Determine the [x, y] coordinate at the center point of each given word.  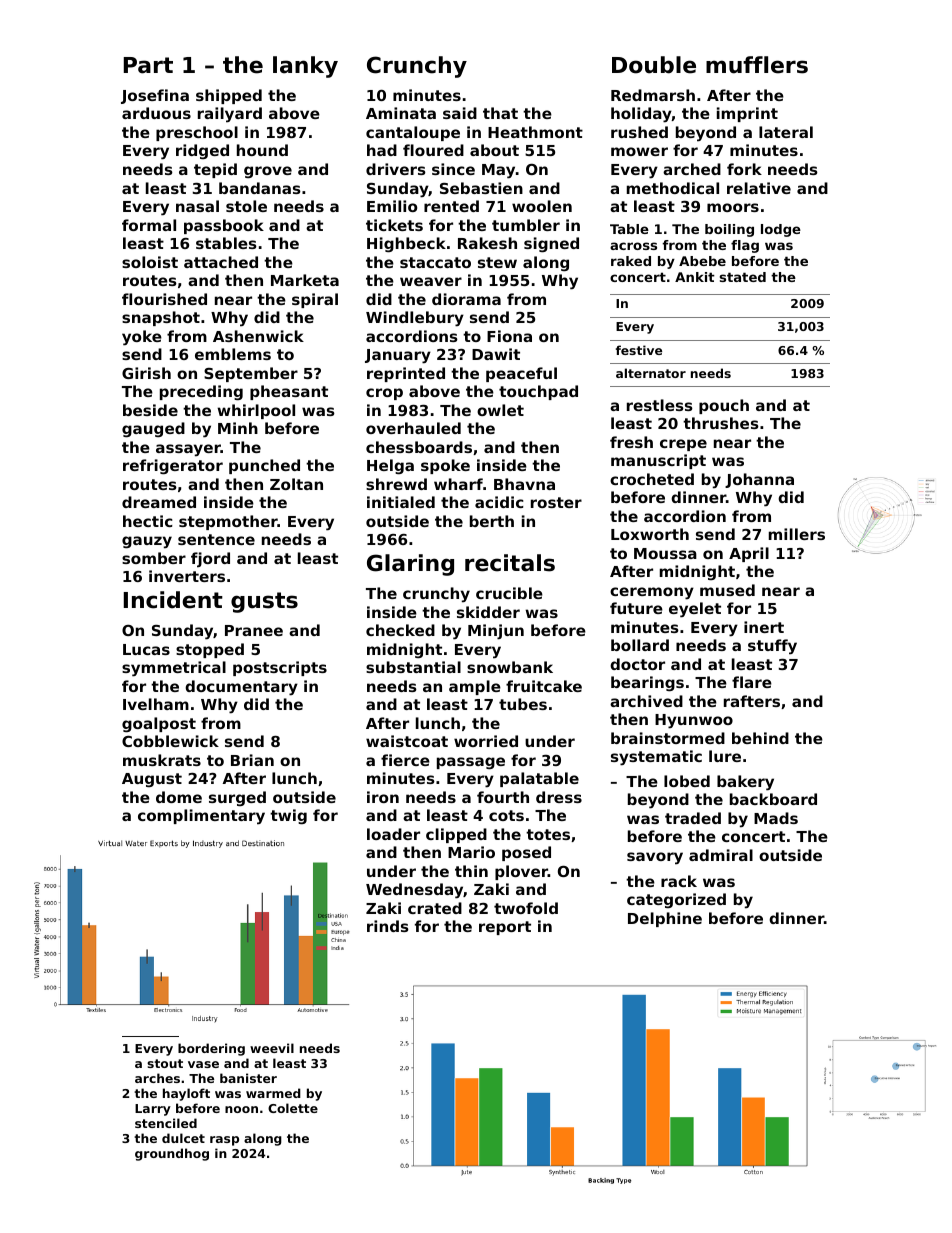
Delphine [665, 919]
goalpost [159, 725]
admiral [721, 855]
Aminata [401, 113]
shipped [229, 96]
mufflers [757, 65]
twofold [526, 908]
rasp [224, 1141]
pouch [724, 406]
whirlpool [256, 411]
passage [471, 763]
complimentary [201, 817]
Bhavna [524, 484]
